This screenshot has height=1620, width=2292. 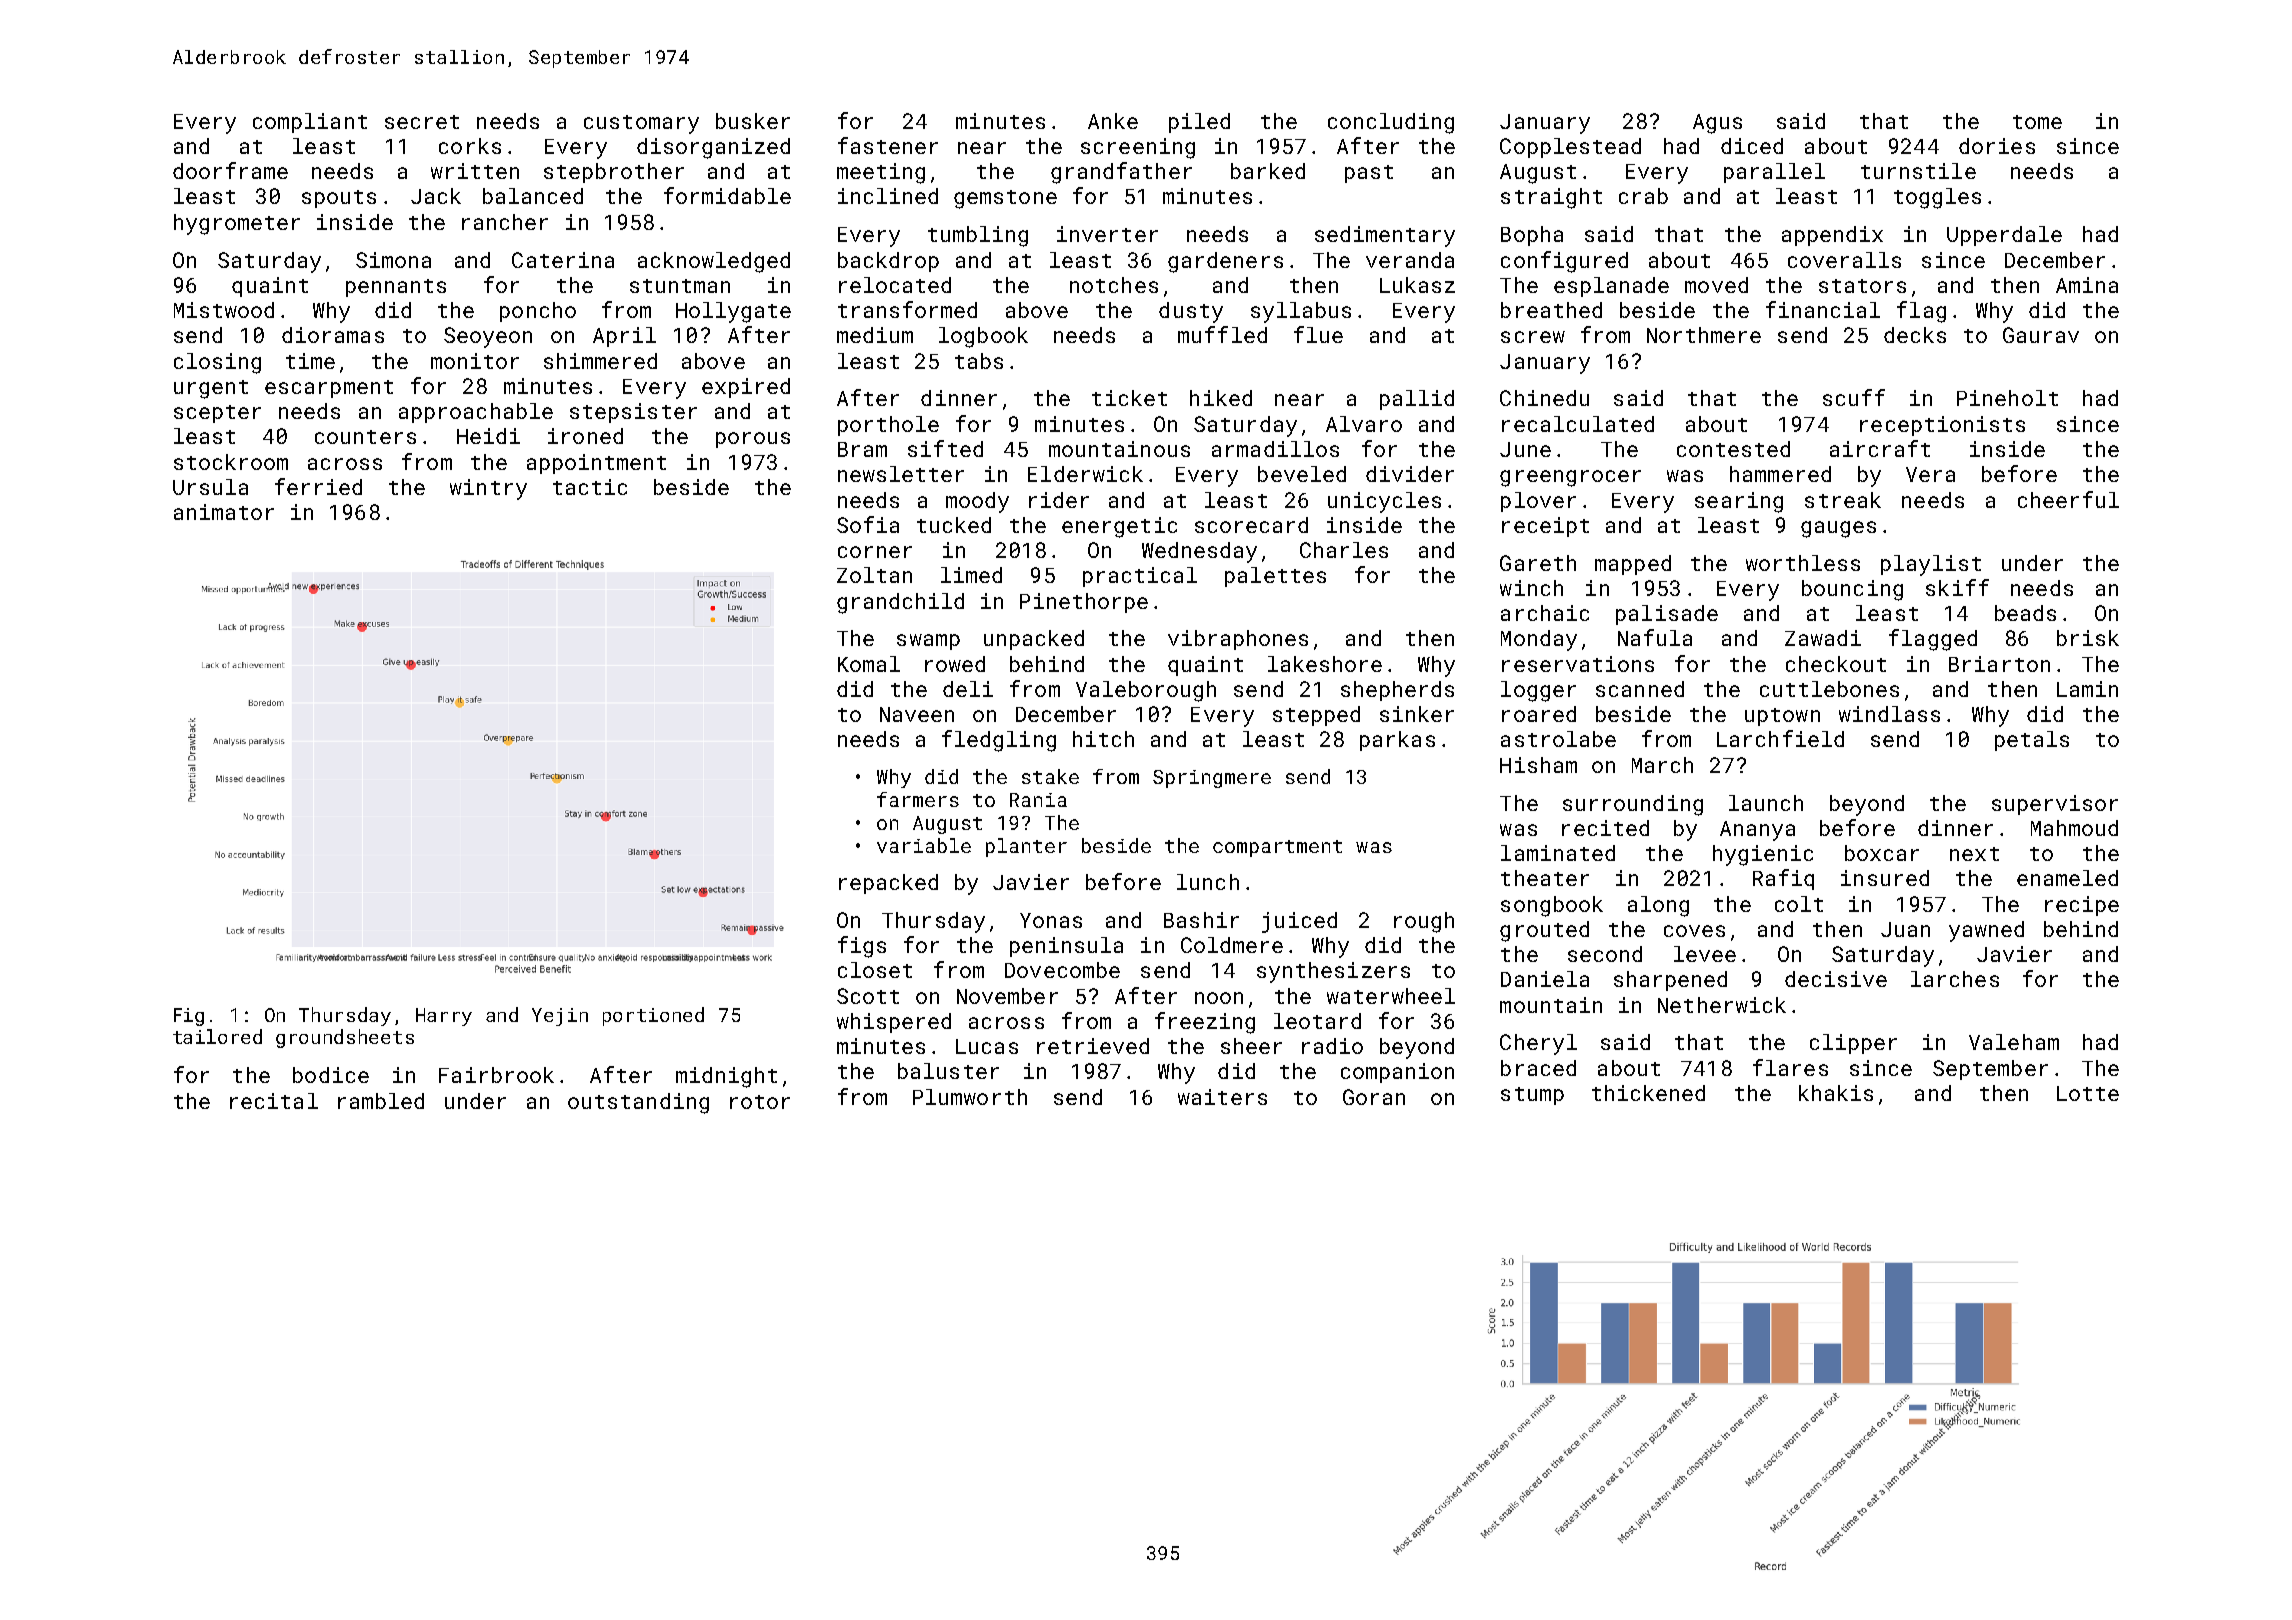 What do you see at coordinates (2025, 613) in the screenshot?
I see `beads` at bounding box center [2025, 613].
